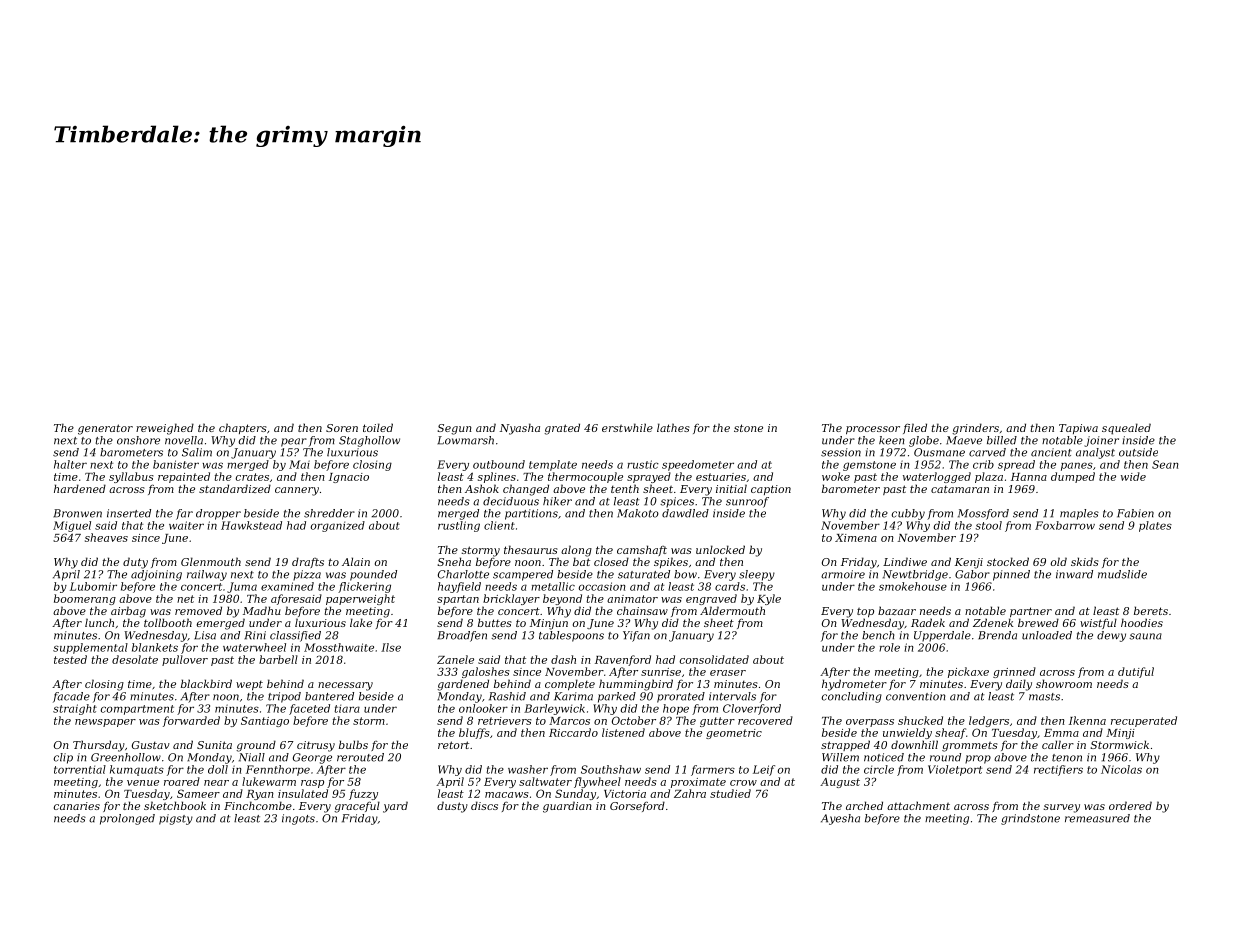  I want to click on chapters, so click(243, 428).
